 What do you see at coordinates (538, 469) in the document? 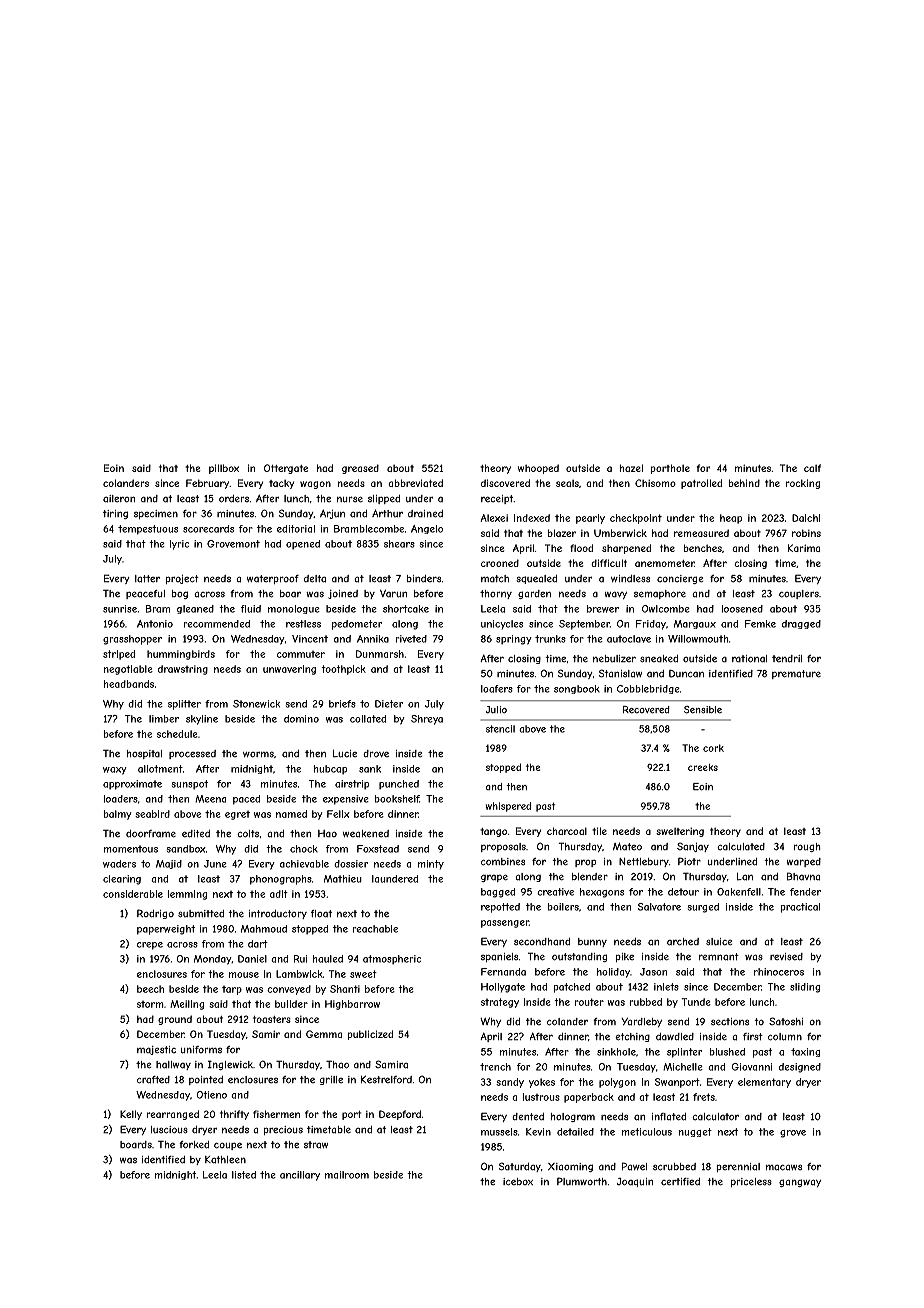
I see `whooped` at bounding box center [538, 469].
